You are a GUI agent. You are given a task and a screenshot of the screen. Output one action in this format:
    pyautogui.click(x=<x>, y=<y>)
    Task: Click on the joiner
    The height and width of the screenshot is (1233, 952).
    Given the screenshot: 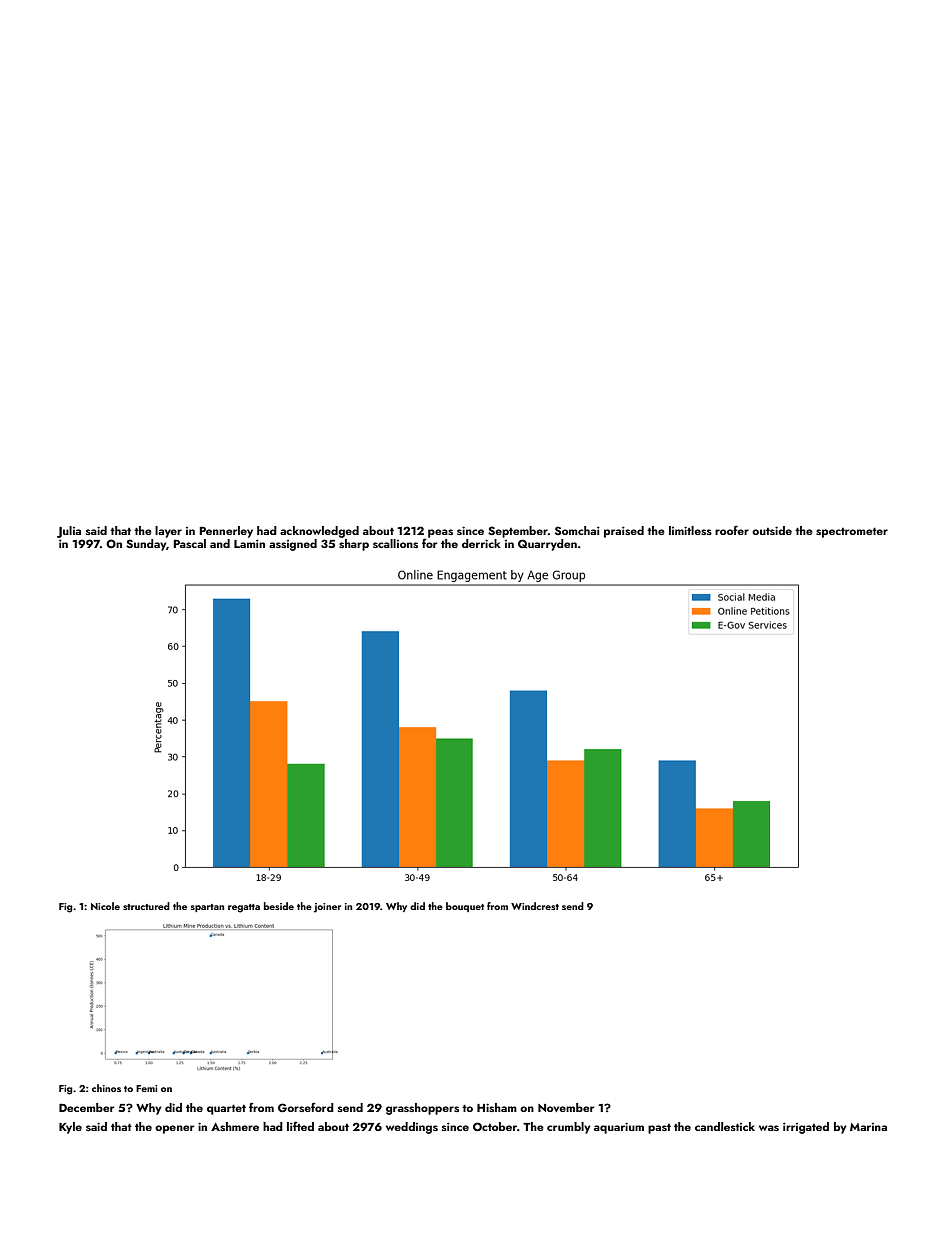 What is the action you would take?
    pyautogui.click(x=327, y=908)
